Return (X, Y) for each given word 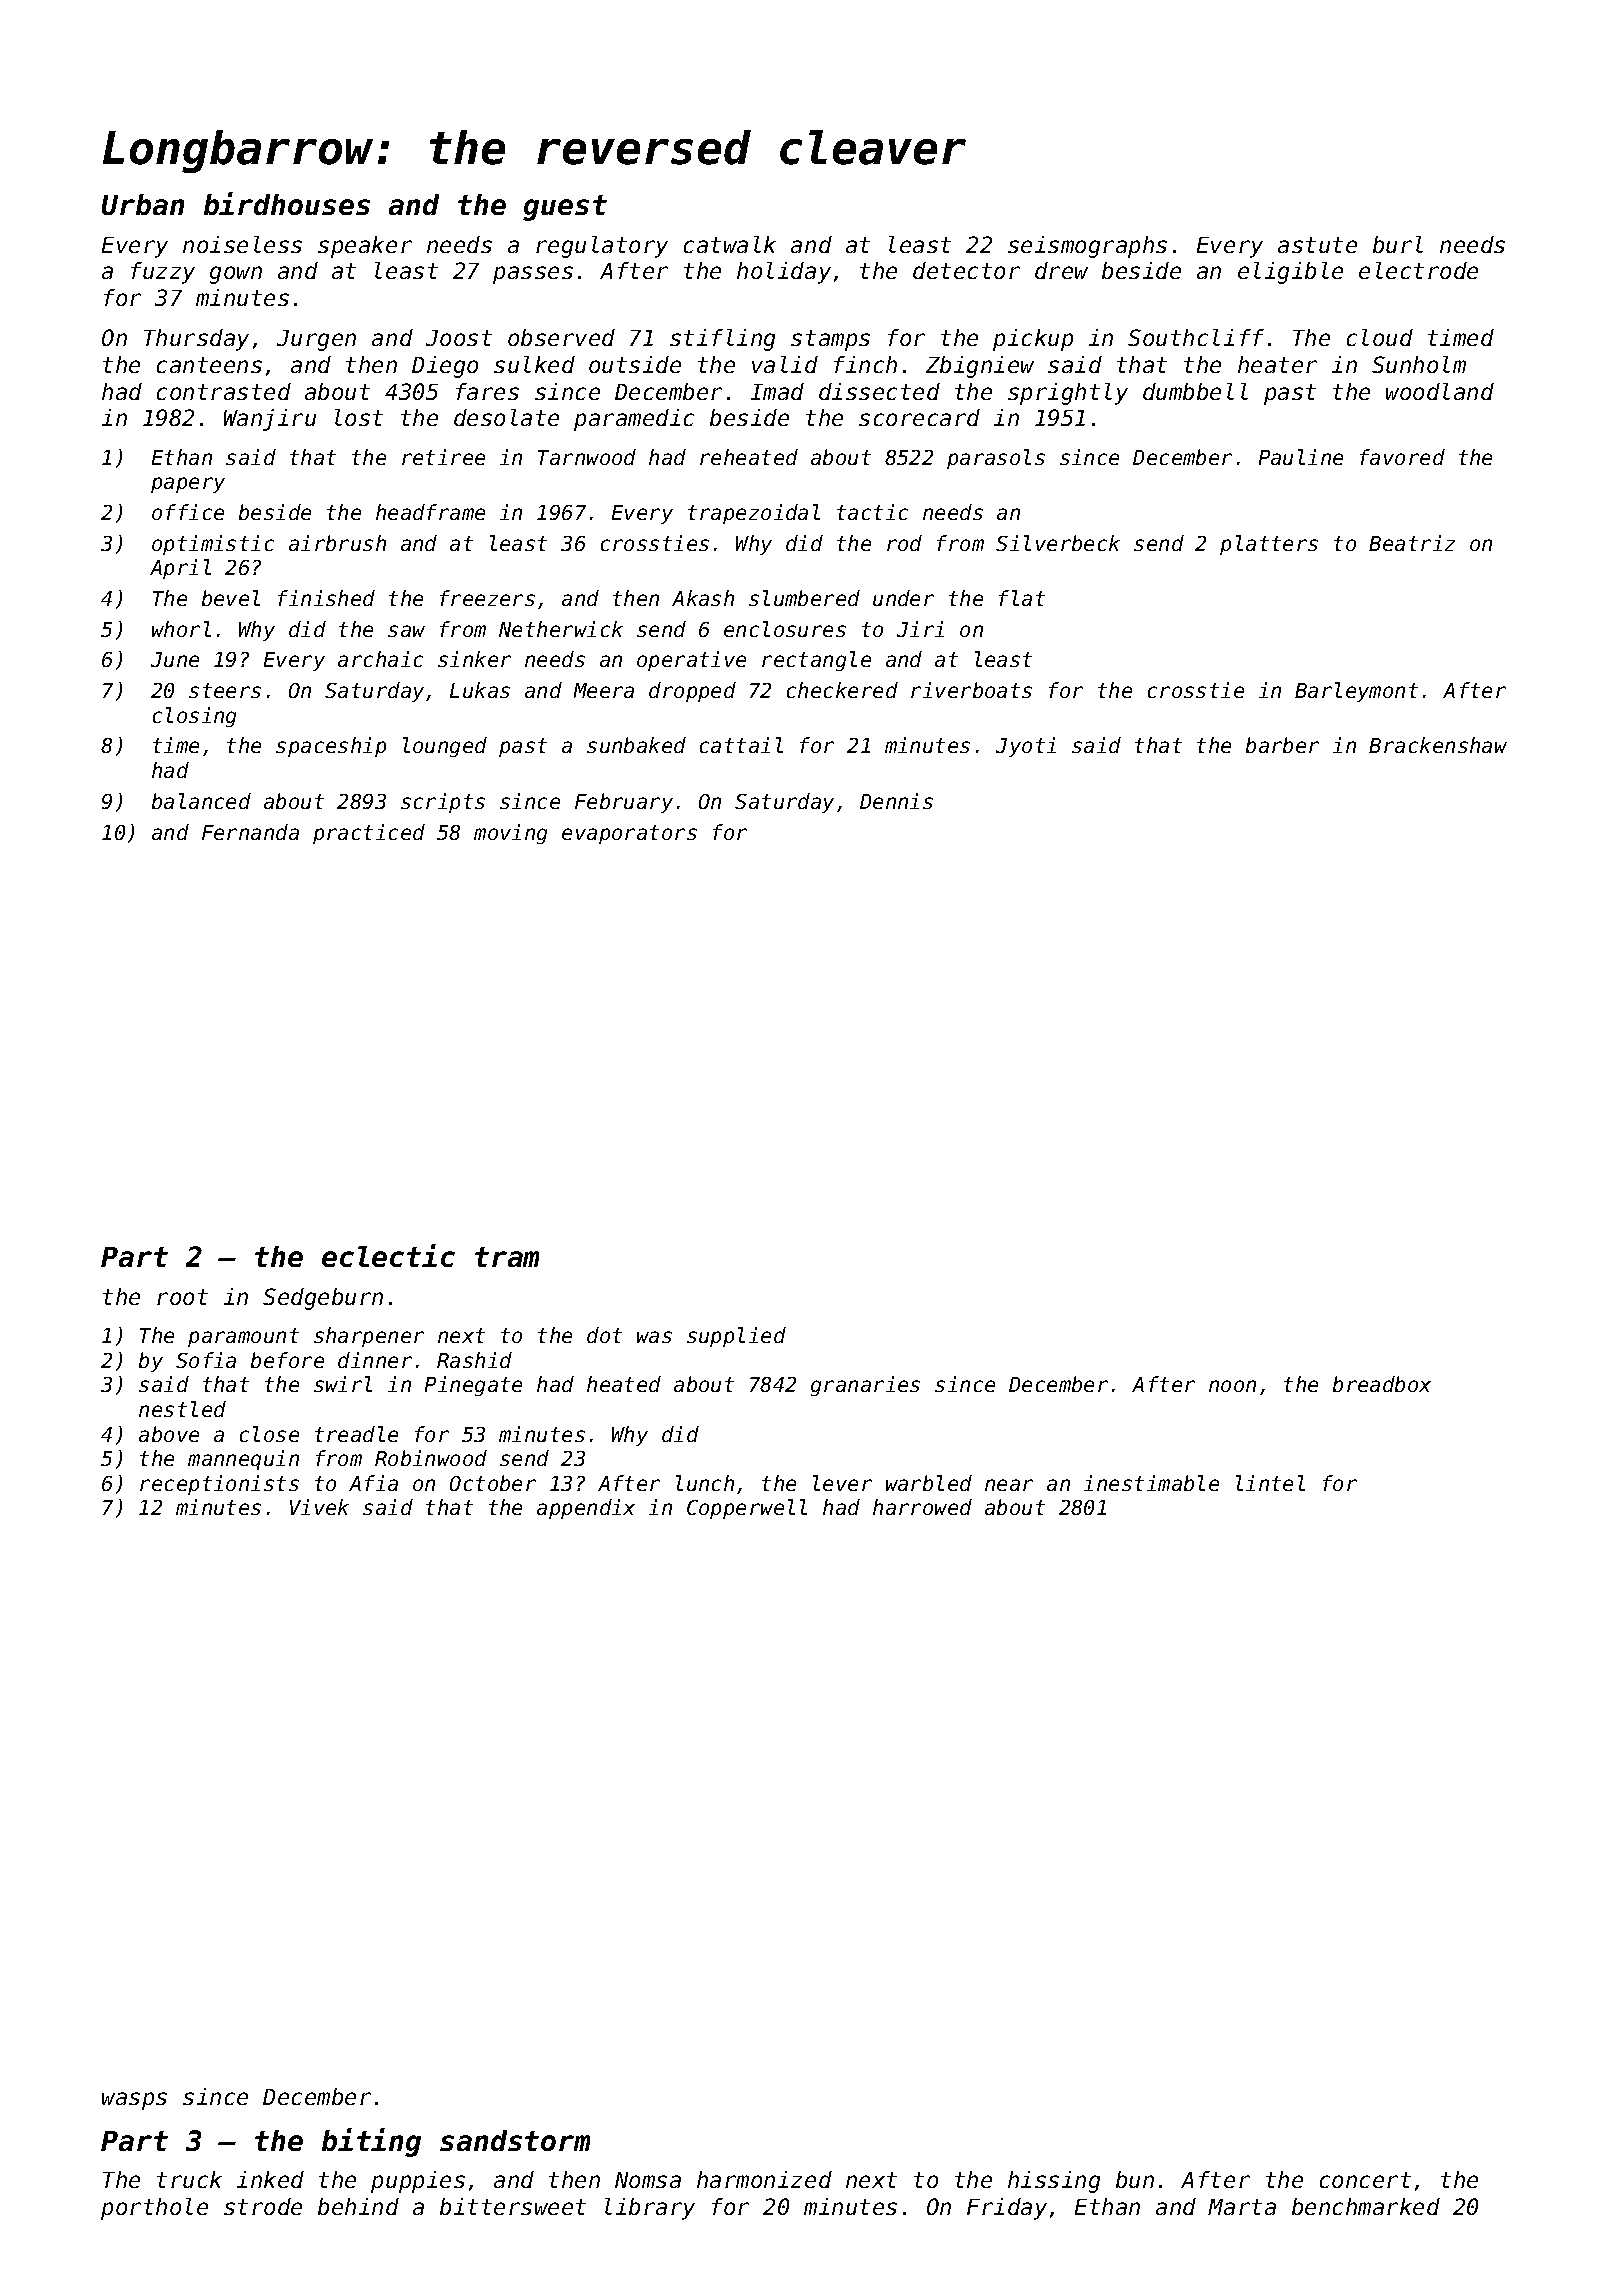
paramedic (634, 420)
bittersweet (513, 2206)
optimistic (213, 545)
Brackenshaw (1438, 745)
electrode (1418, 270)
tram (507, 1257)
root (182, 1297)
